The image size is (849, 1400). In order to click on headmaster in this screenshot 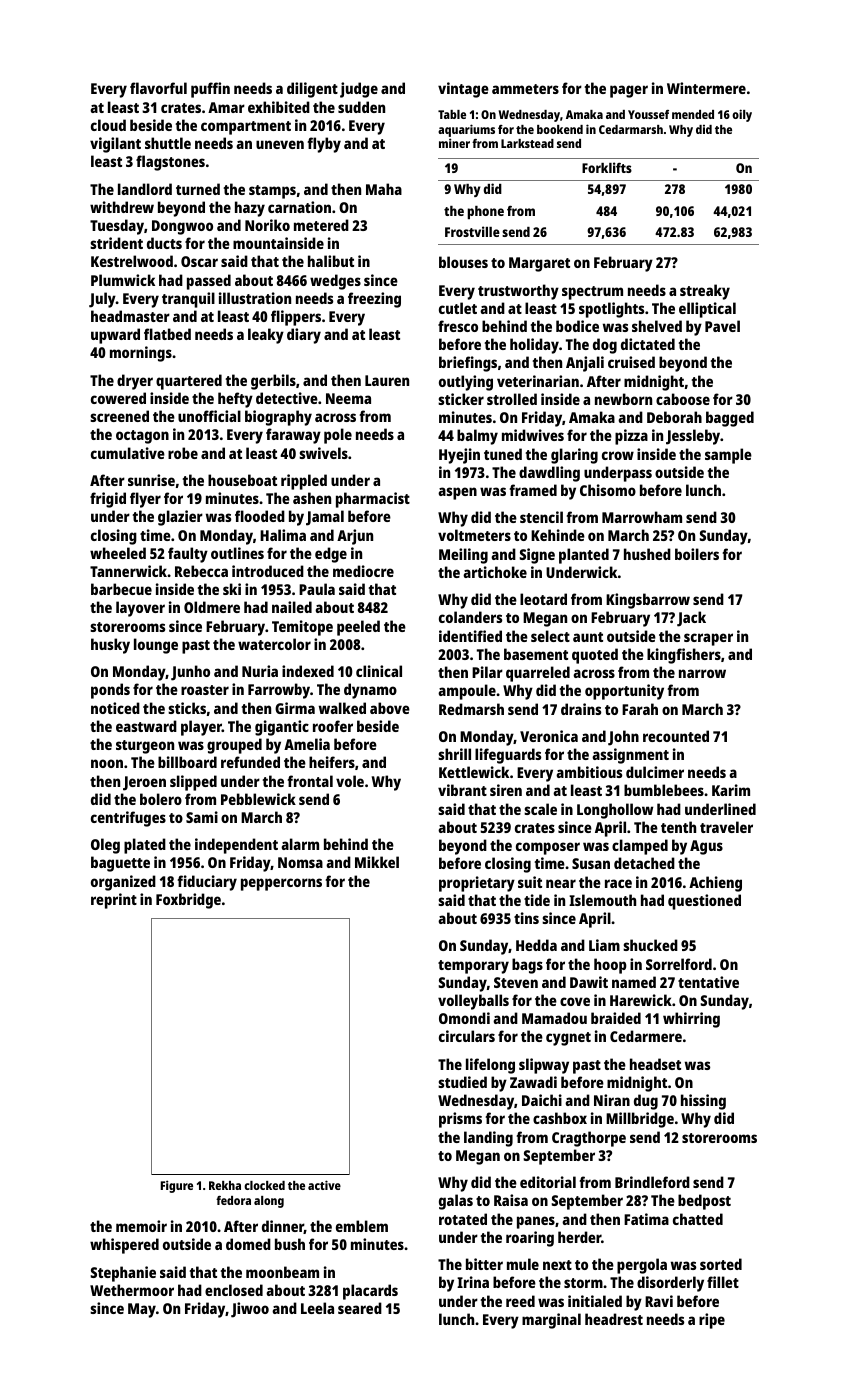, I will do `click(130, 316)`.
